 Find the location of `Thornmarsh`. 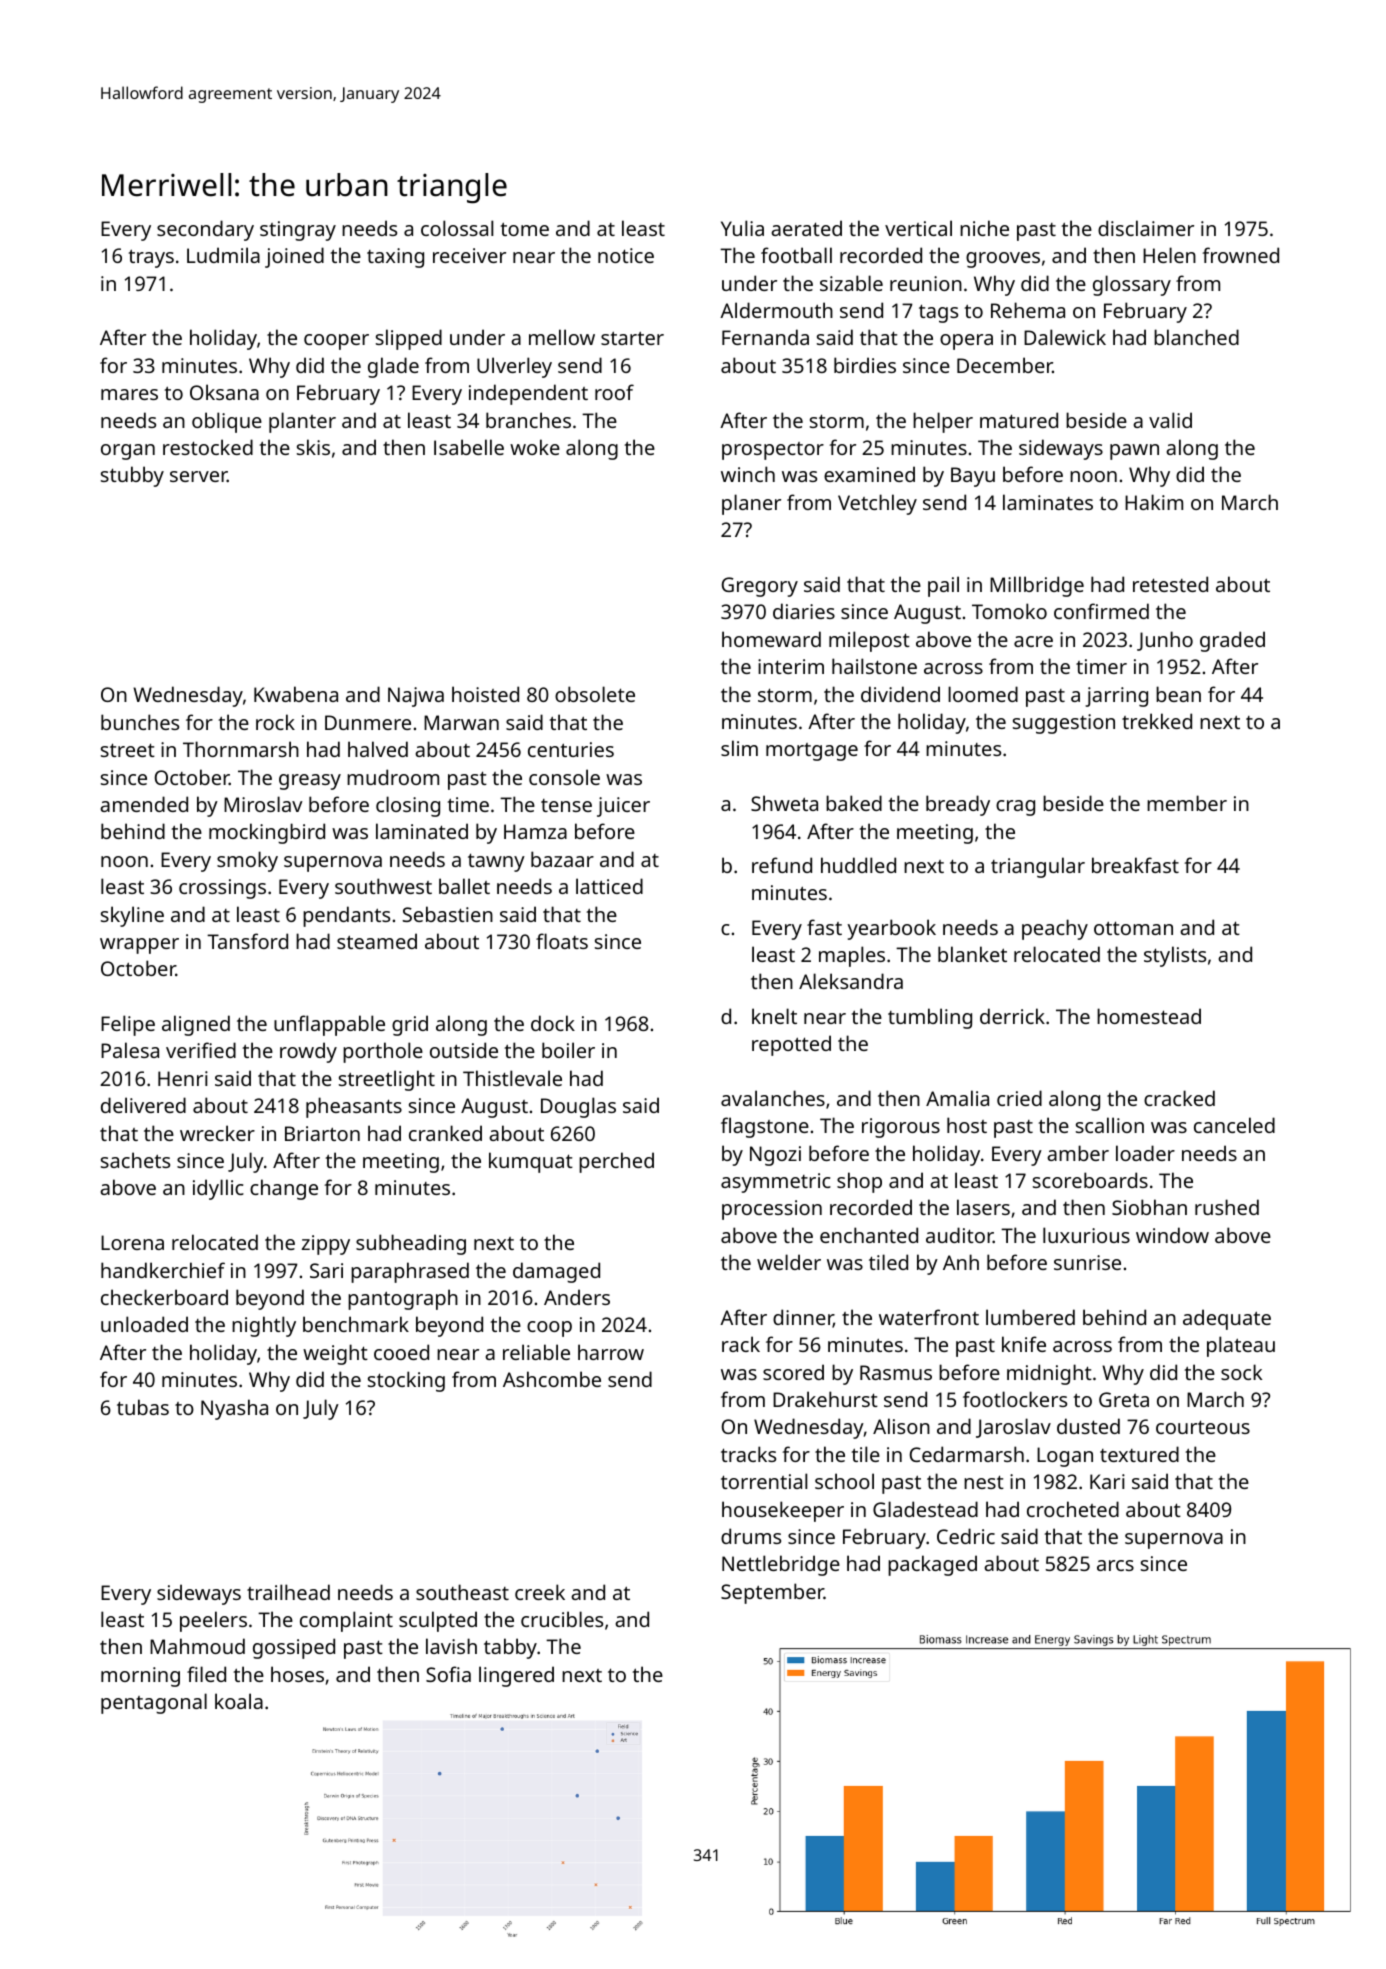

Thornmarsh is located at coordinates (241, 749).
